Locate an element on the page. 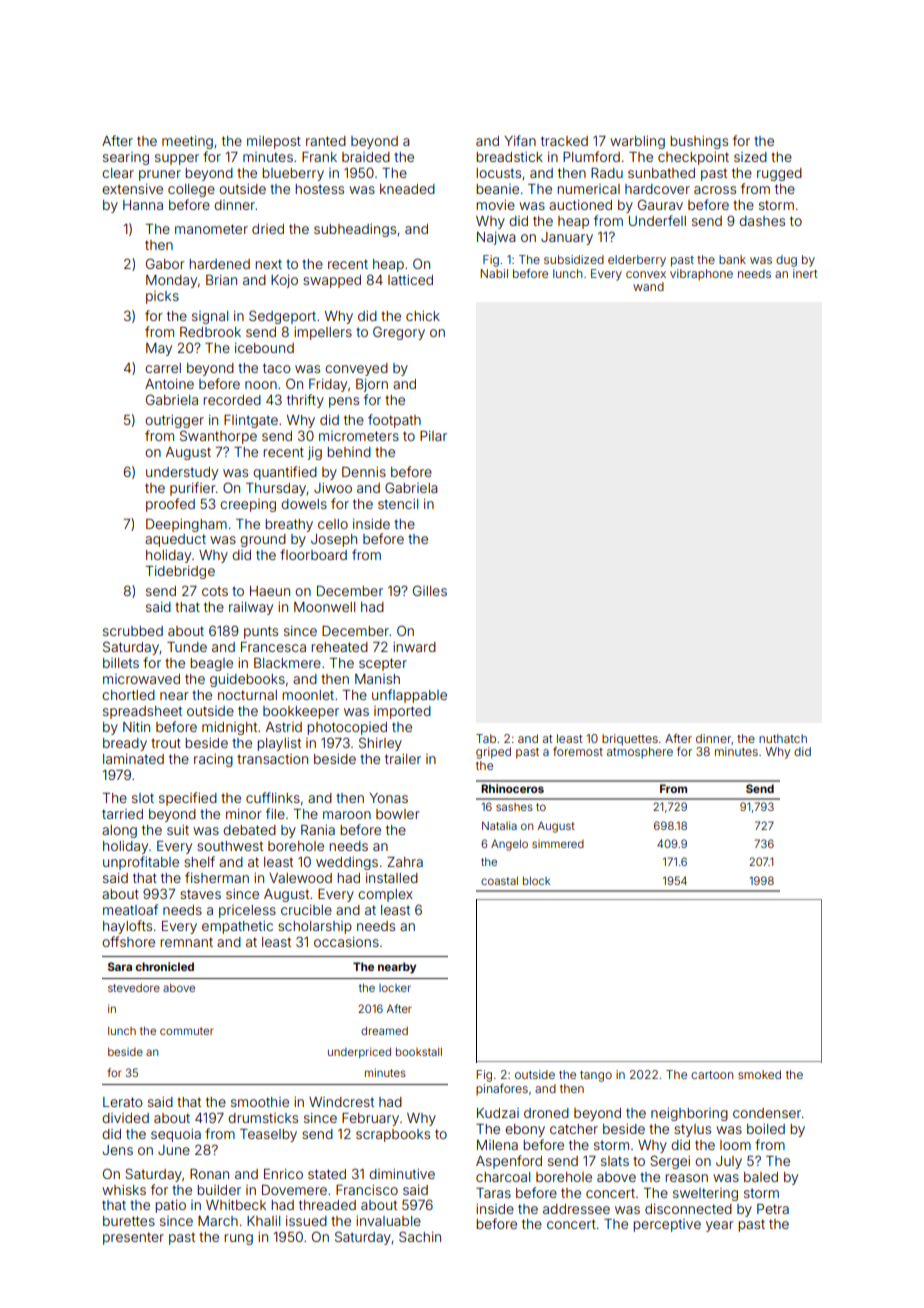 This document has height=1308, width=924. Petra is located at coordinates (773, 1209).
